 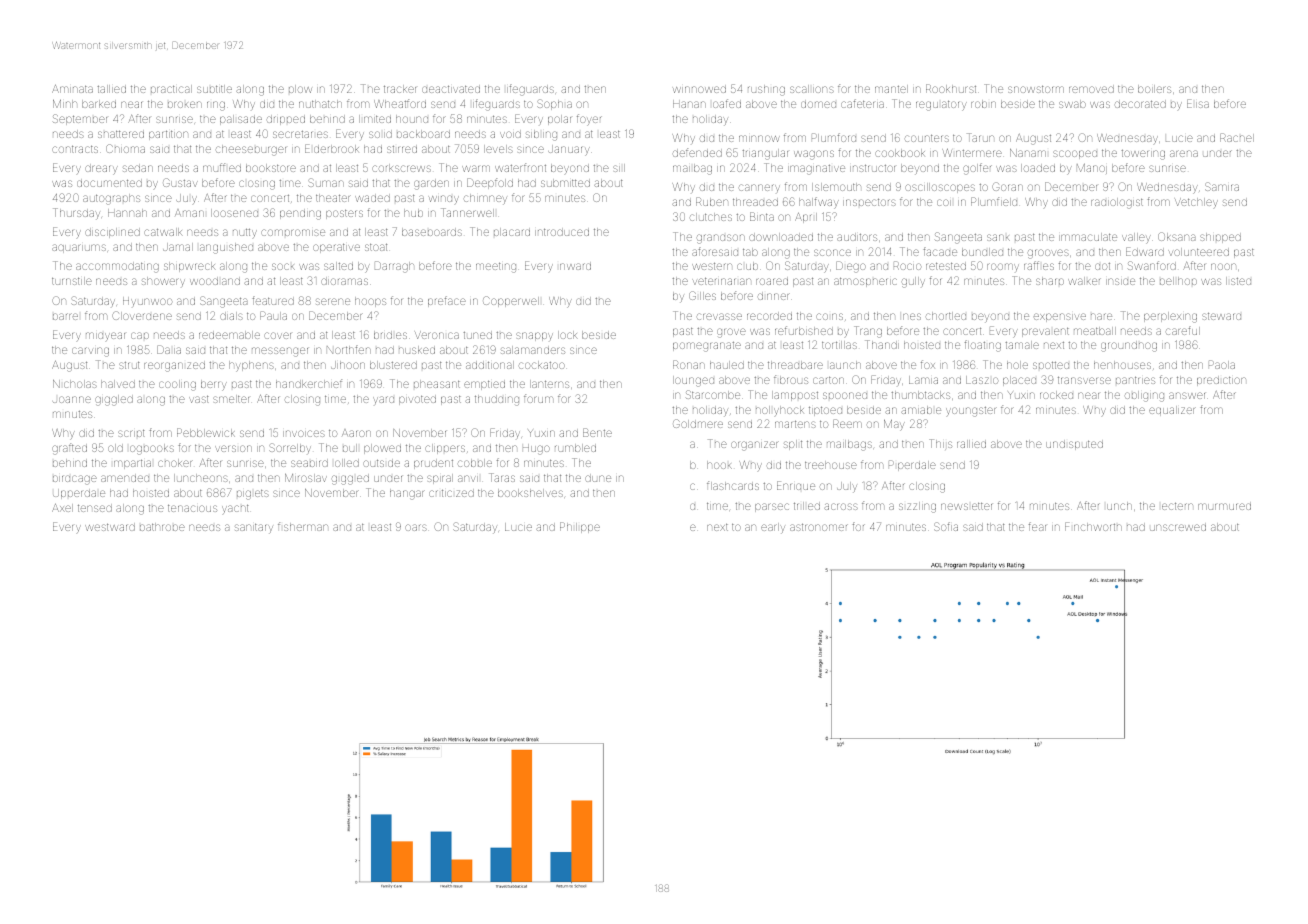 I want to click on shipwreck, so click(x=190, y=267).
